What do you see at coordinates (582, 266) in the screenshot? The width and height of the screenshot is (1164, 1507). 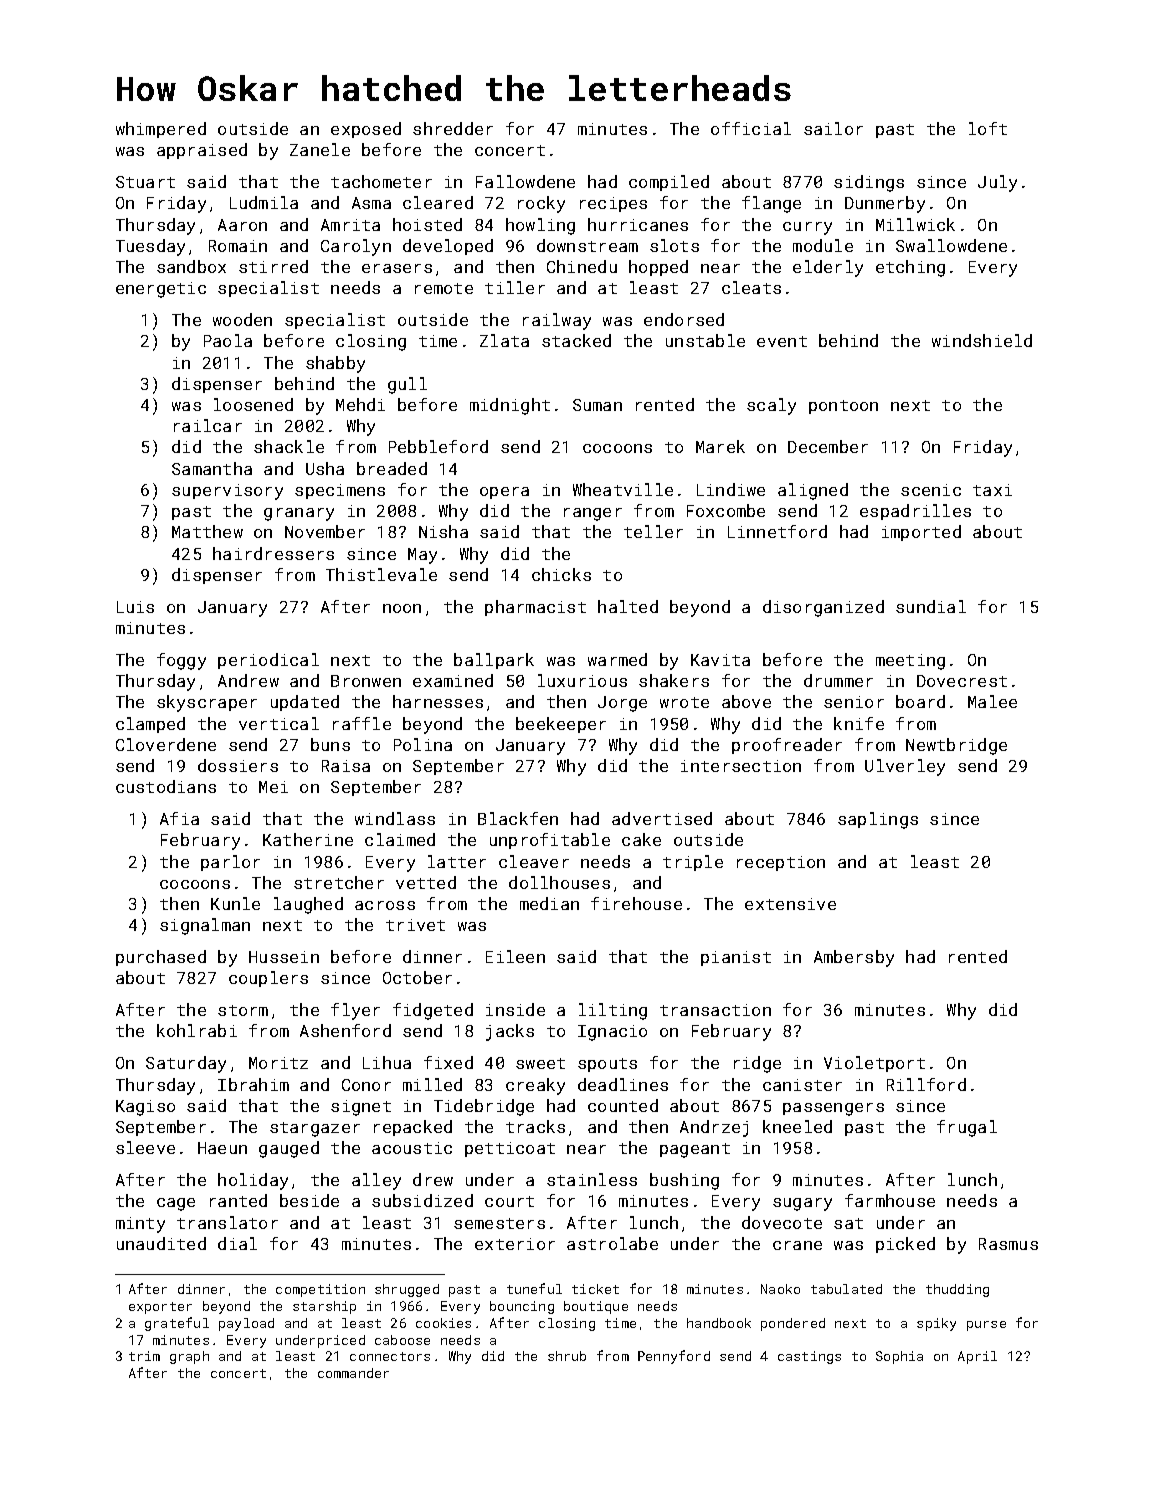 I see `Chinedu` at bounding box center [582, 266].
